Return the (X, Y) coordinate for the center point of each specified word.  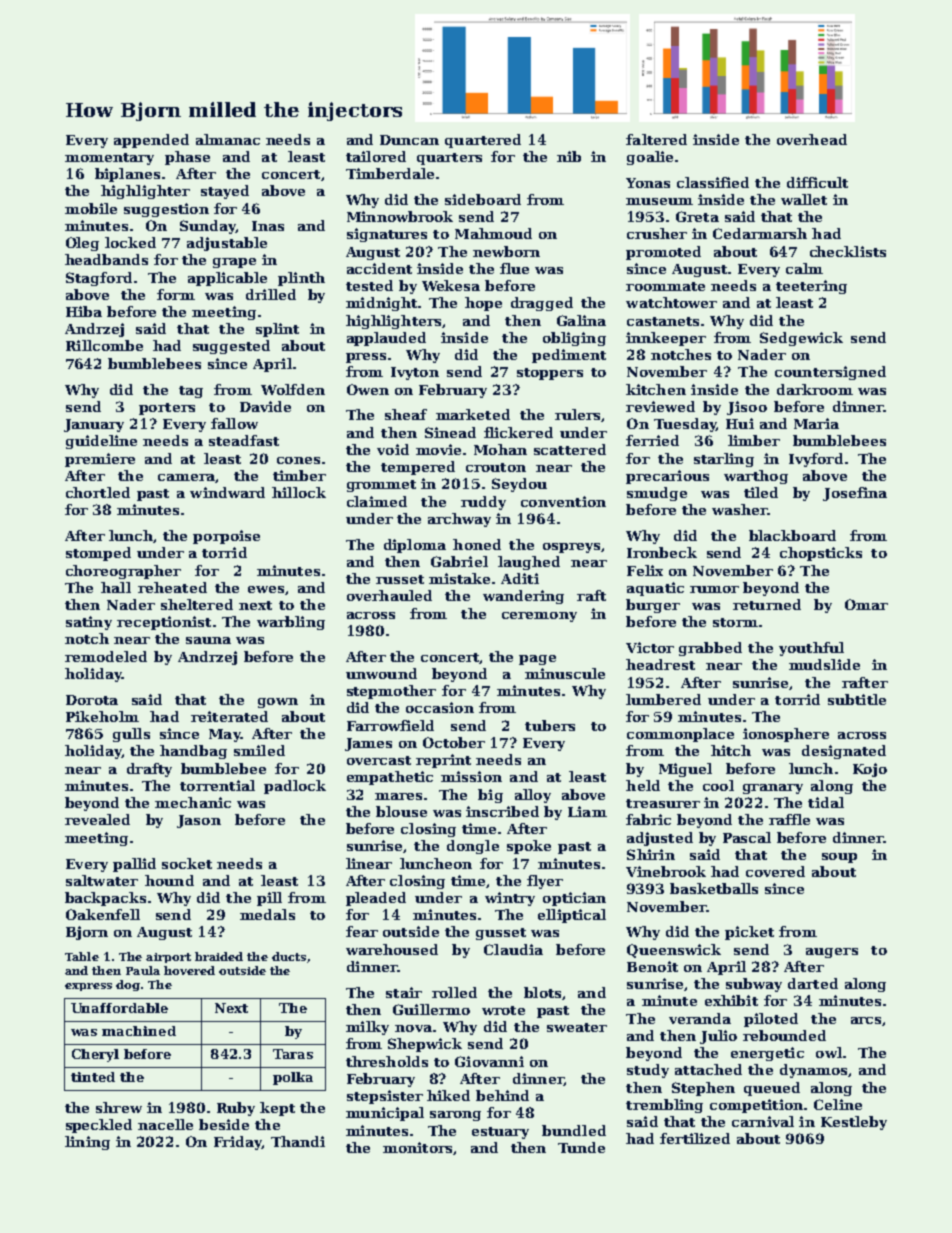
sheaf (406, 414)
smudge (657, 494)
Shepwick (425, 1045)
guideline (101, 442)
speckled (99, 1126)
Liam (587, 811)
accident (379, 268)
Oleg (82, 244)
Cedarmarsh (760, 233)
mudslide (824, 664)
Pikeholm (102, 716)
